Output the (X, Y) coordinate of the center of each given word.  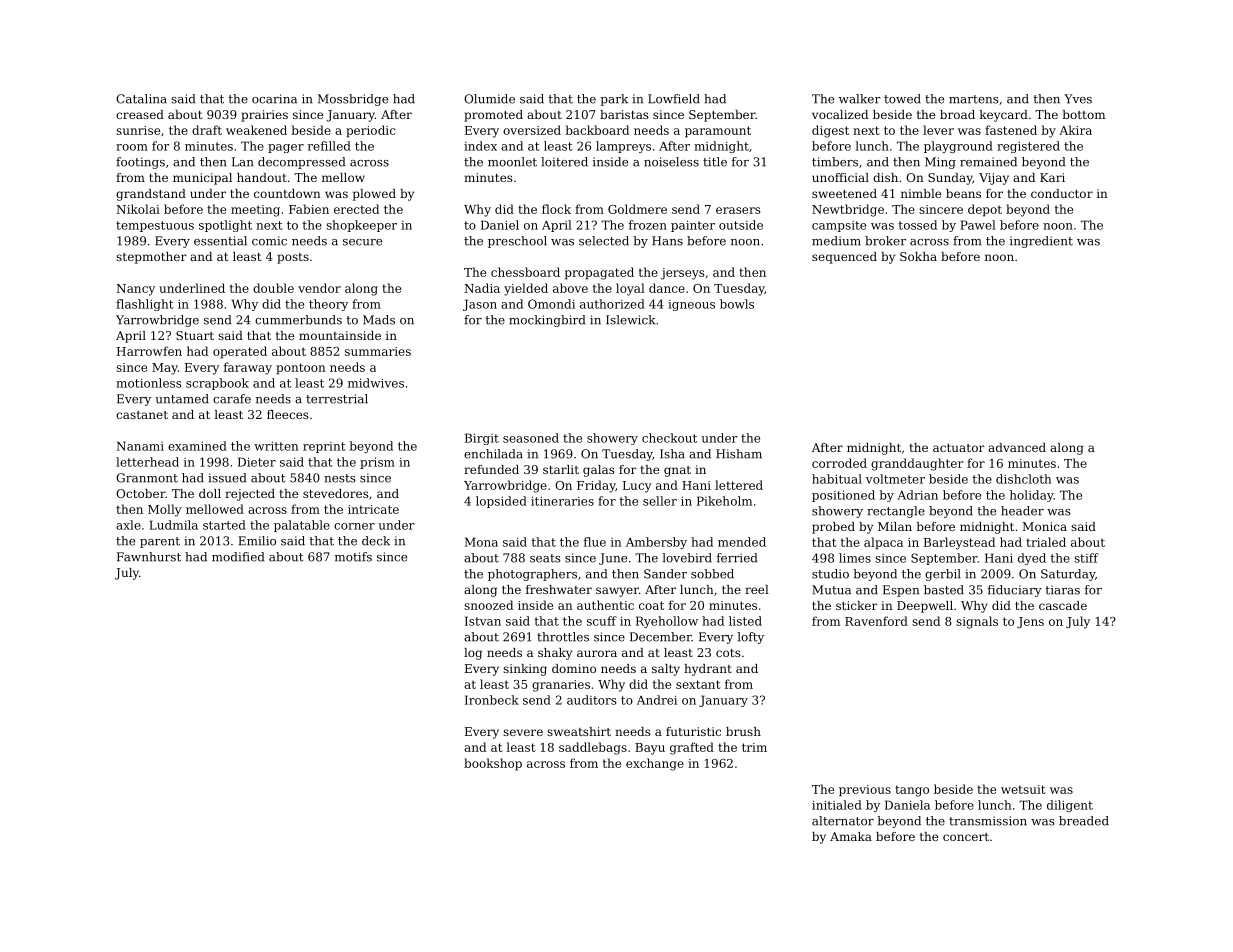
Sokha (918, 256)
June (613, 559)
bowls (737, 304)
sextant (698, 684)
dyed (1032, 559)
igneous (691, 305)
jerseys (682, 274)
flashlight (145, 305)
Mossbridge (353, 100)
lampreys (623, 147)
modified (238, 557)
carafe (232, 399)
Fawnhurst (149, 557)
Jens (1030, 622)
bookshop (493, 764)
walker (860, 99)
